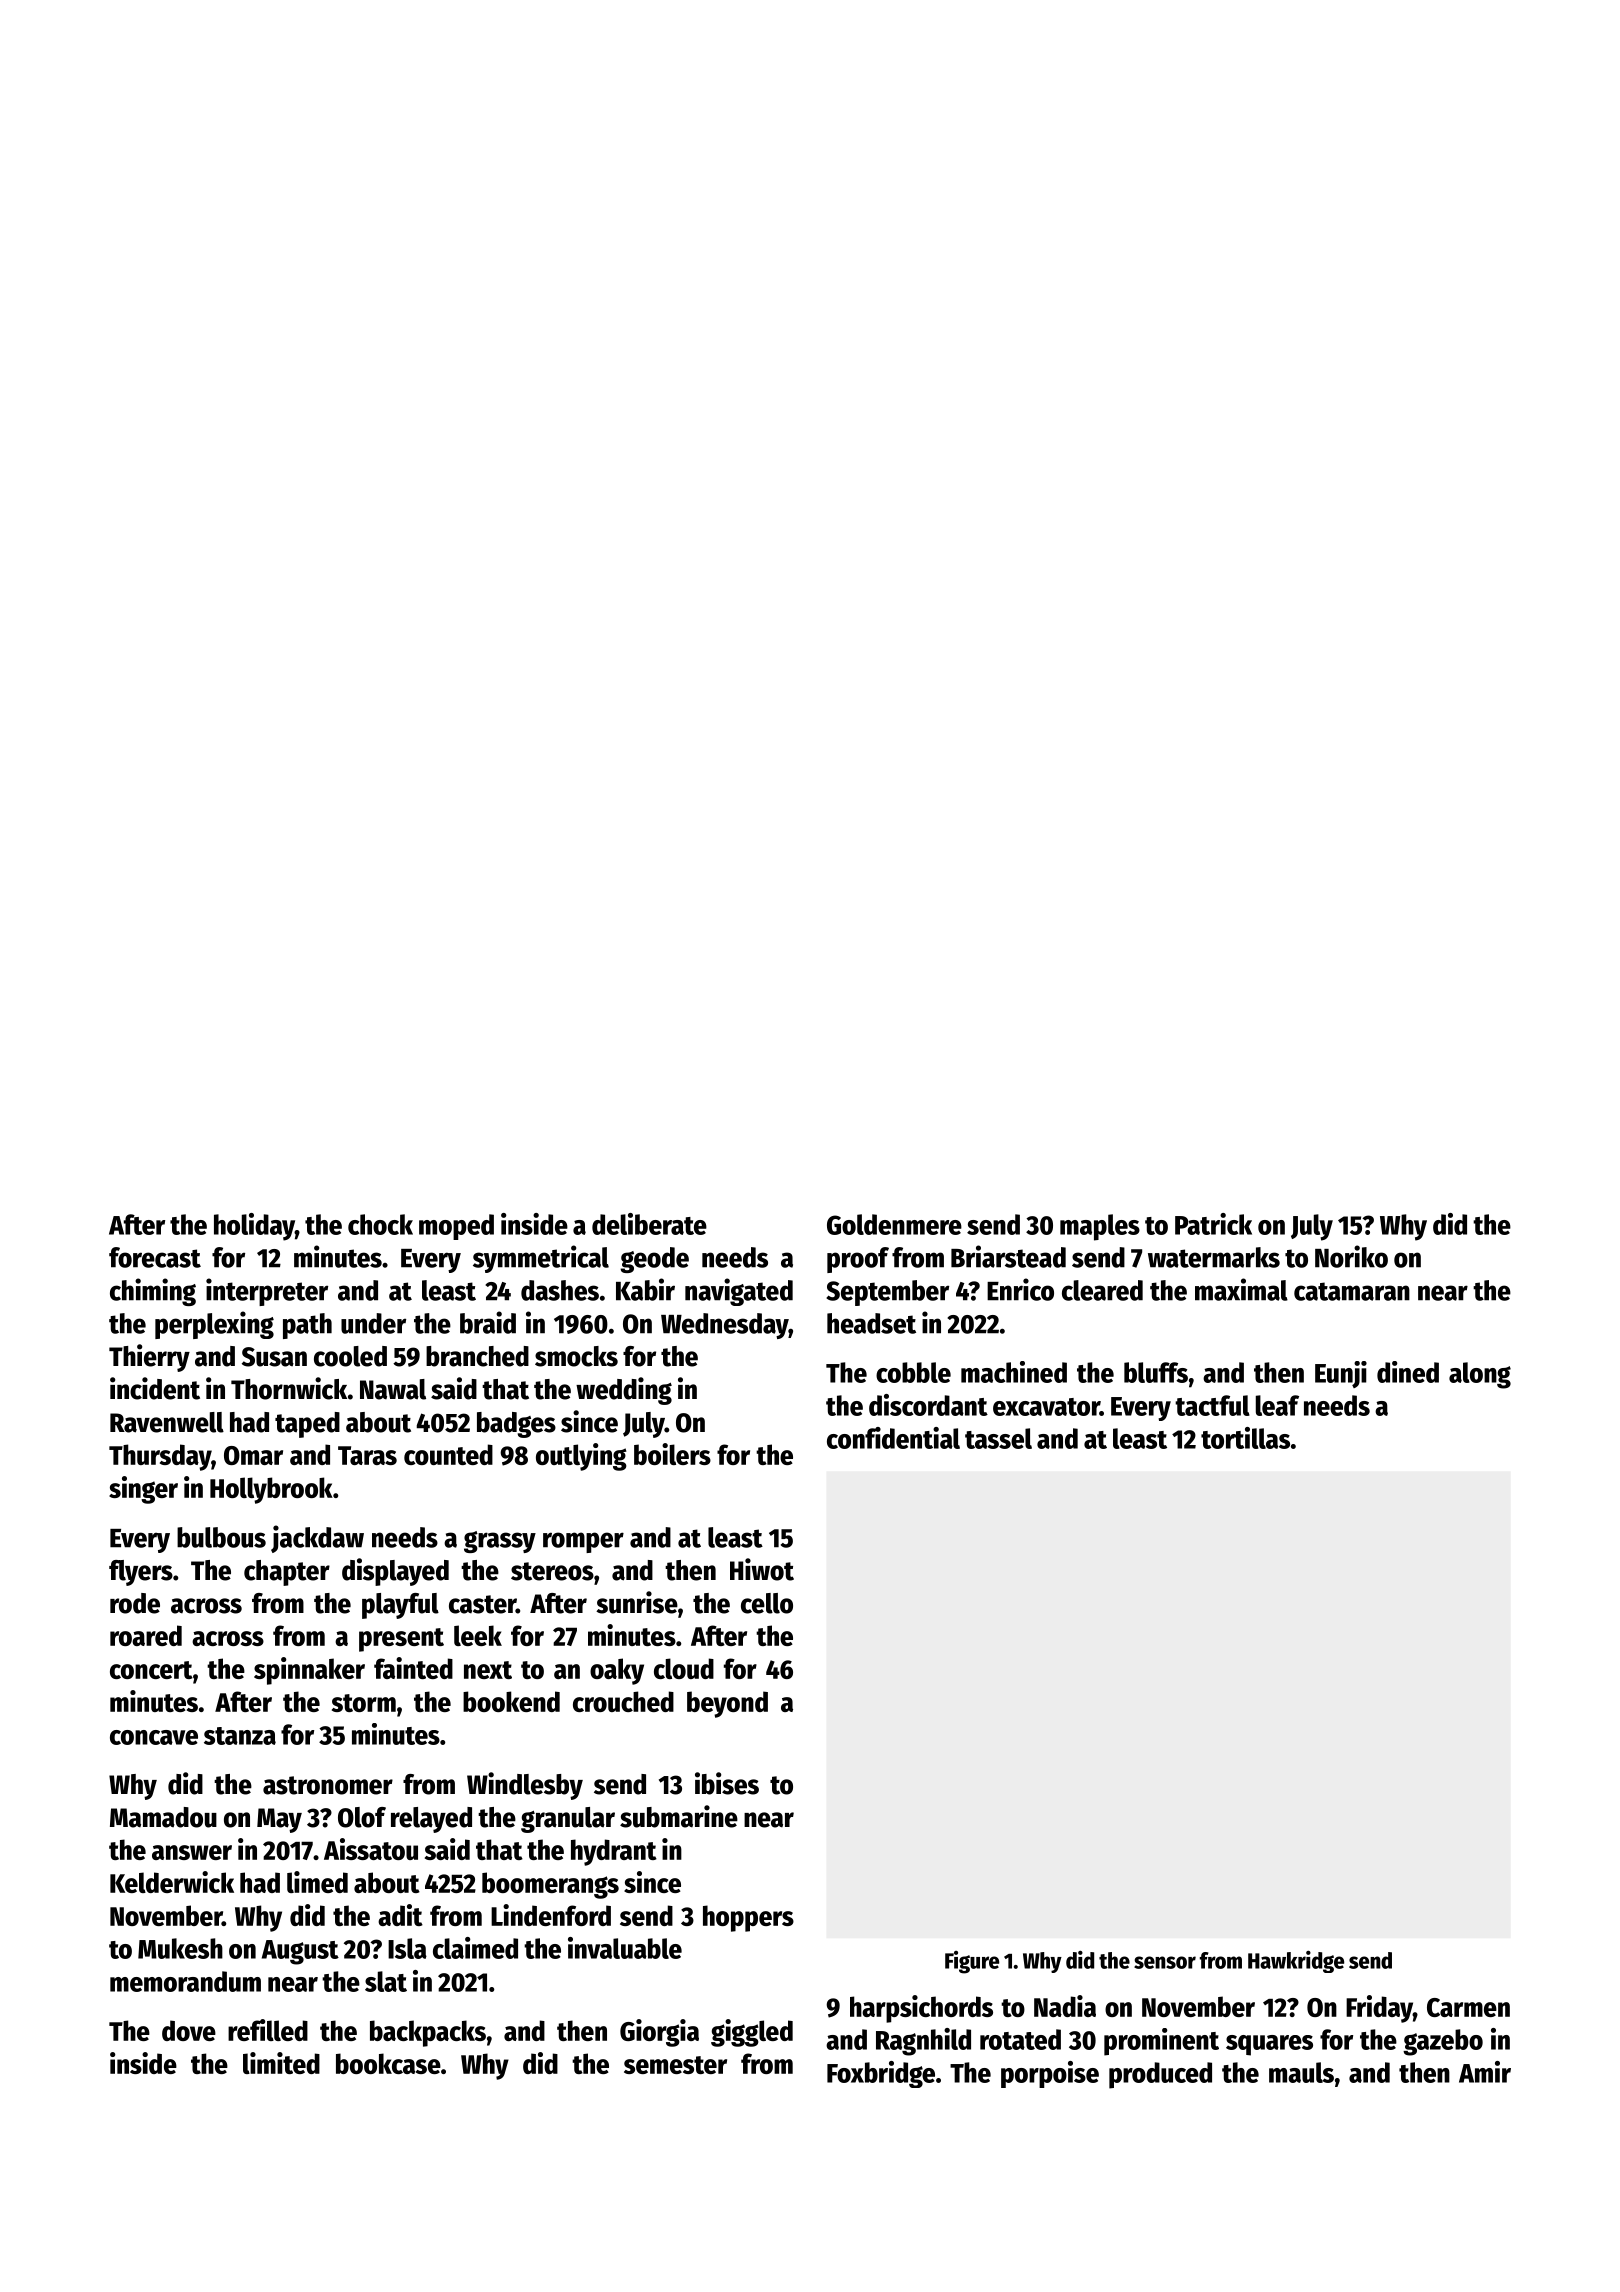  I want to click on concert, so click(151, 1670).
